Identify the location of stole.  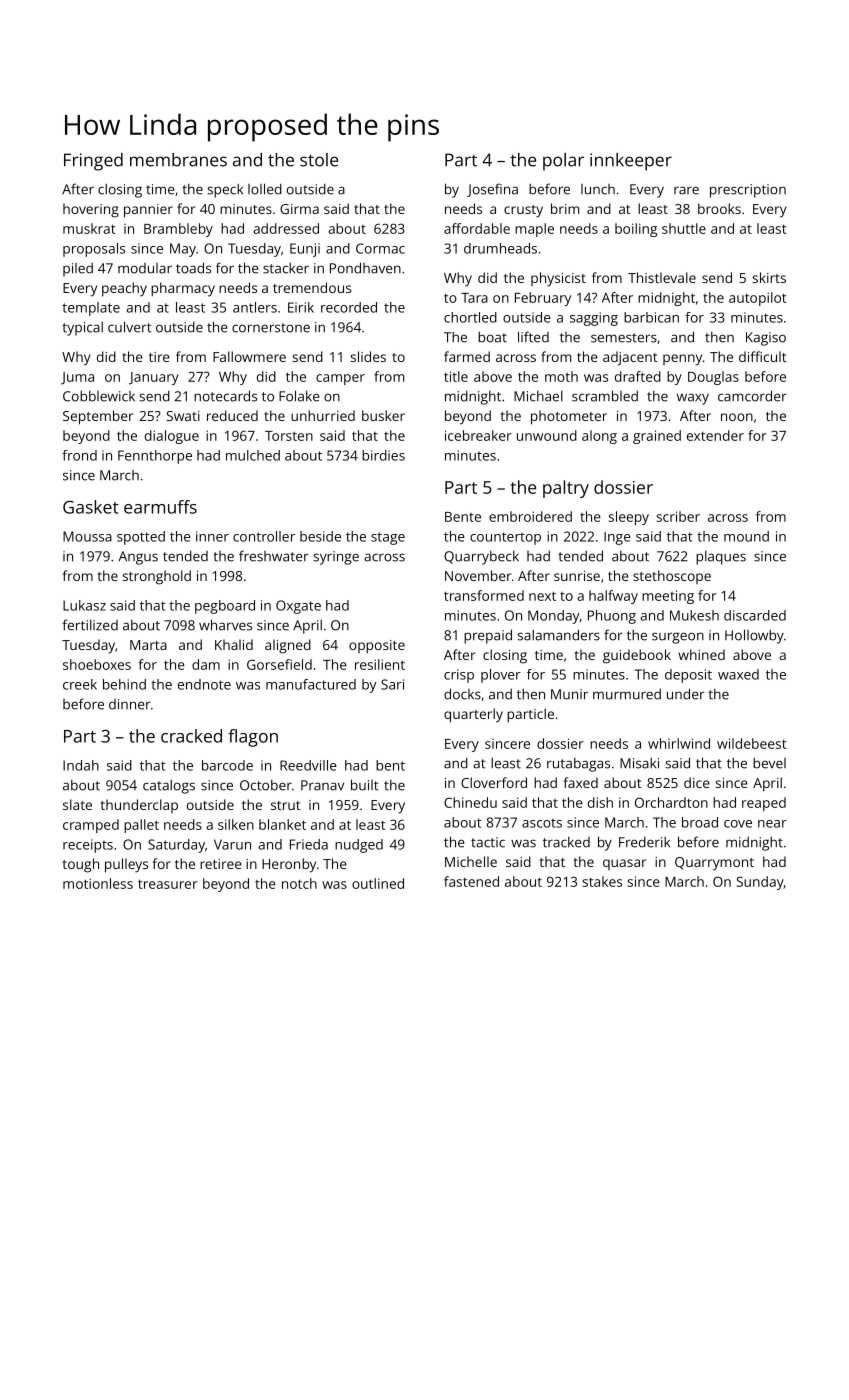
(319, 160).
